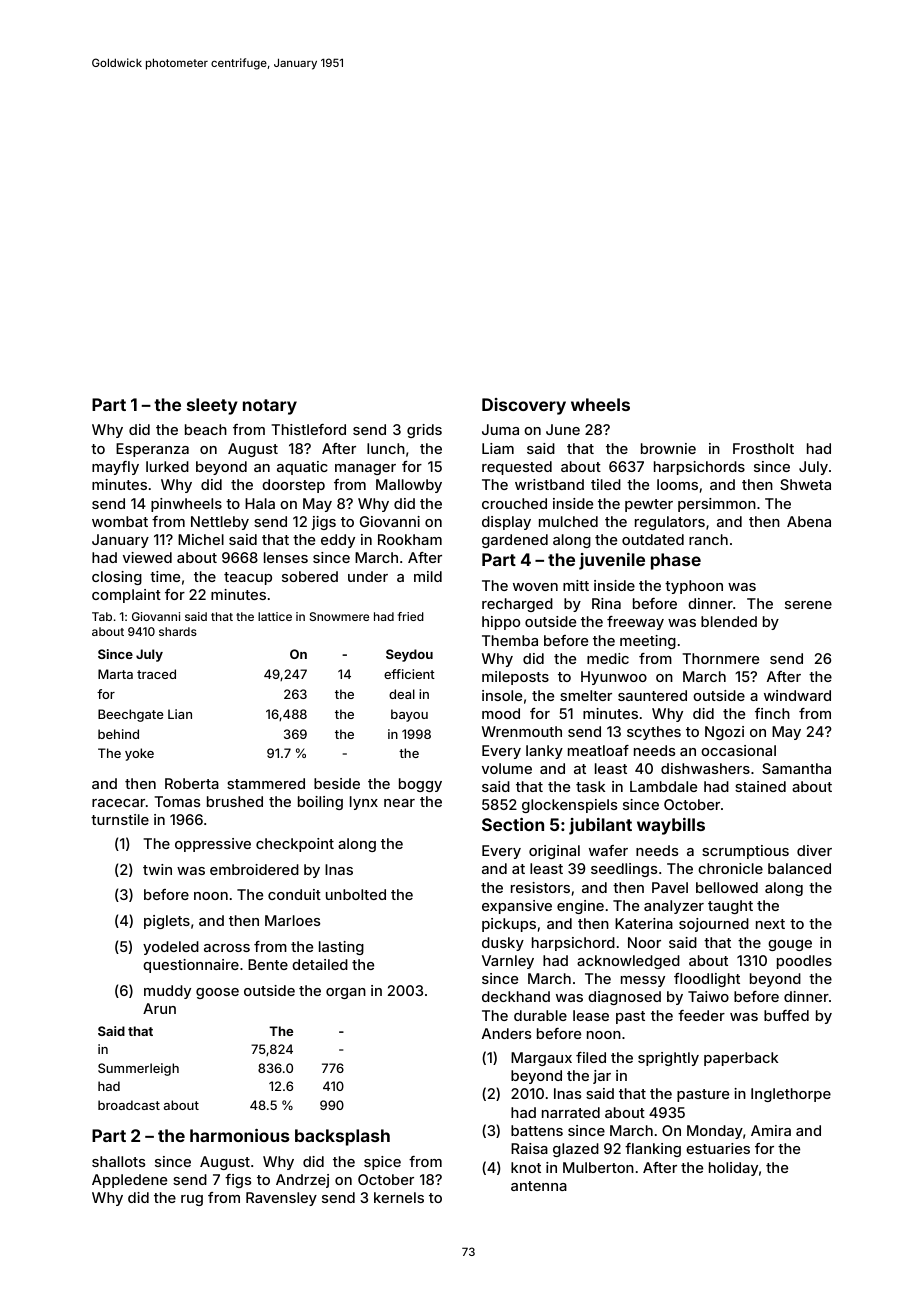 The width and height of the screenshot is (924, 1308). Describe the element at coordinates (337, 783) in the screenshot. I see `beside` at that location.
